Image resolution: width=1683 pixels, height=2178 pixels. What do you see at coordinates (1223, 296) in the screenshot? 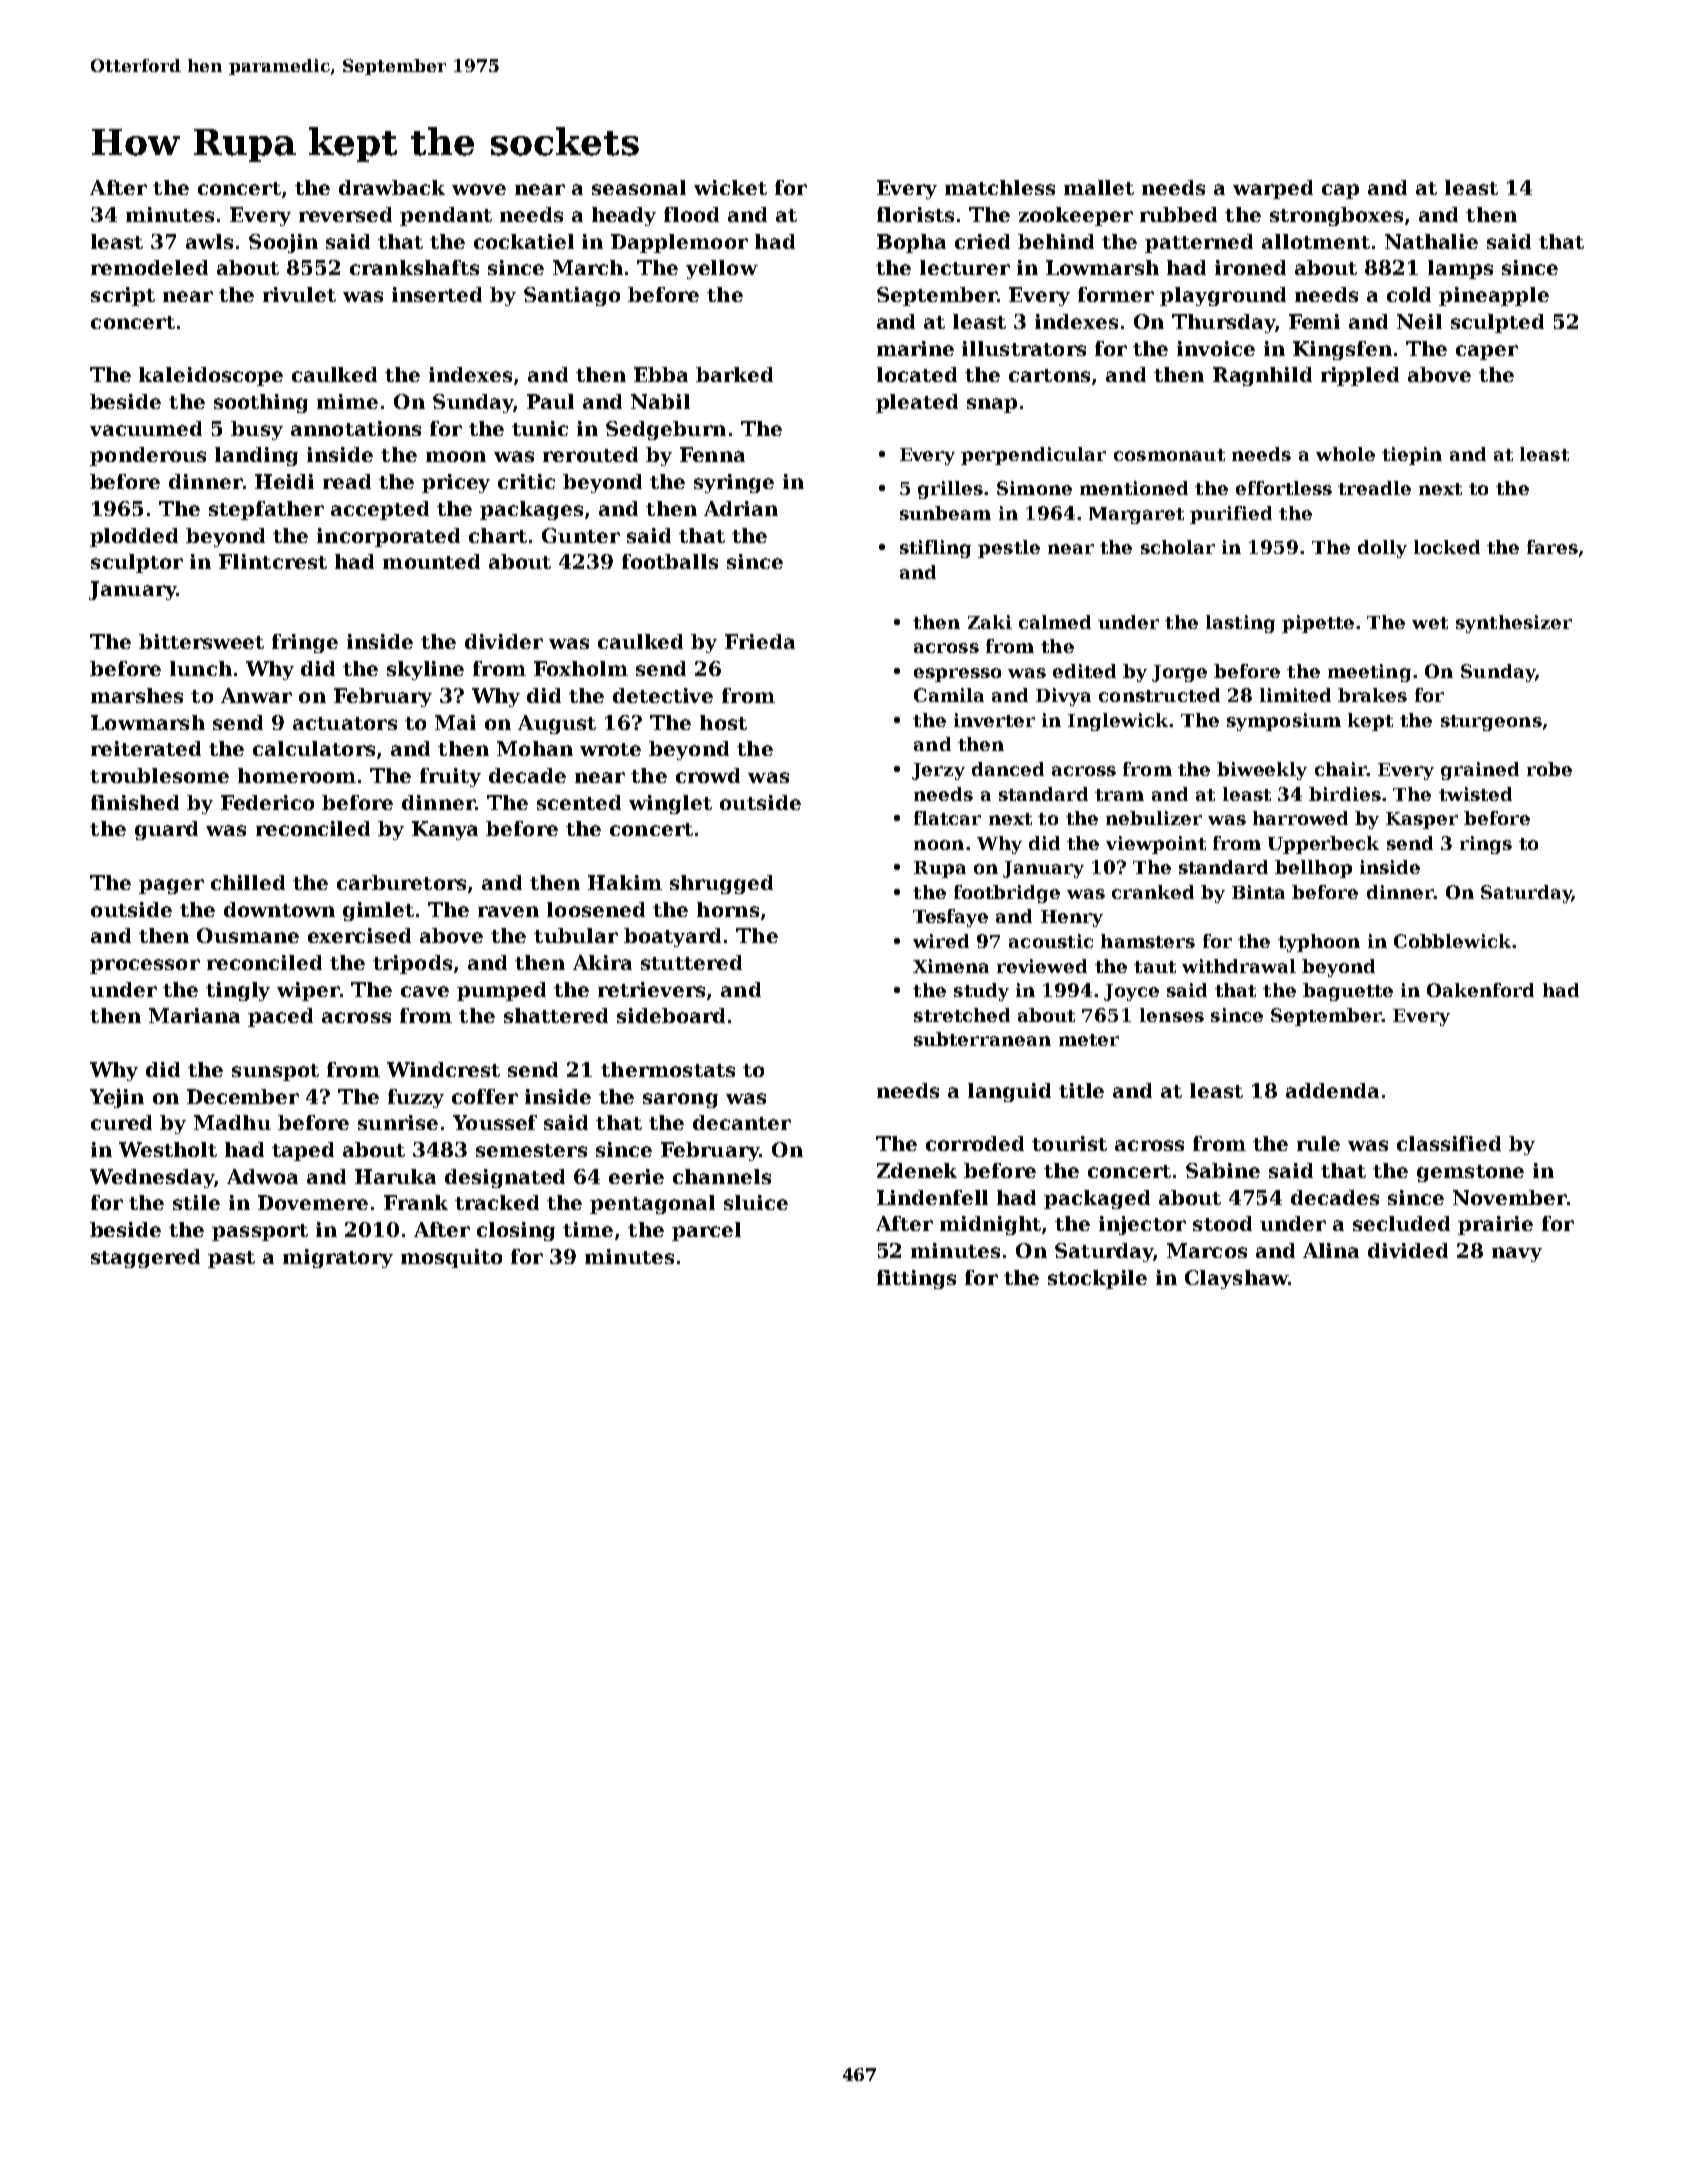
I see `playground` at bounding box center [1223, 296].
